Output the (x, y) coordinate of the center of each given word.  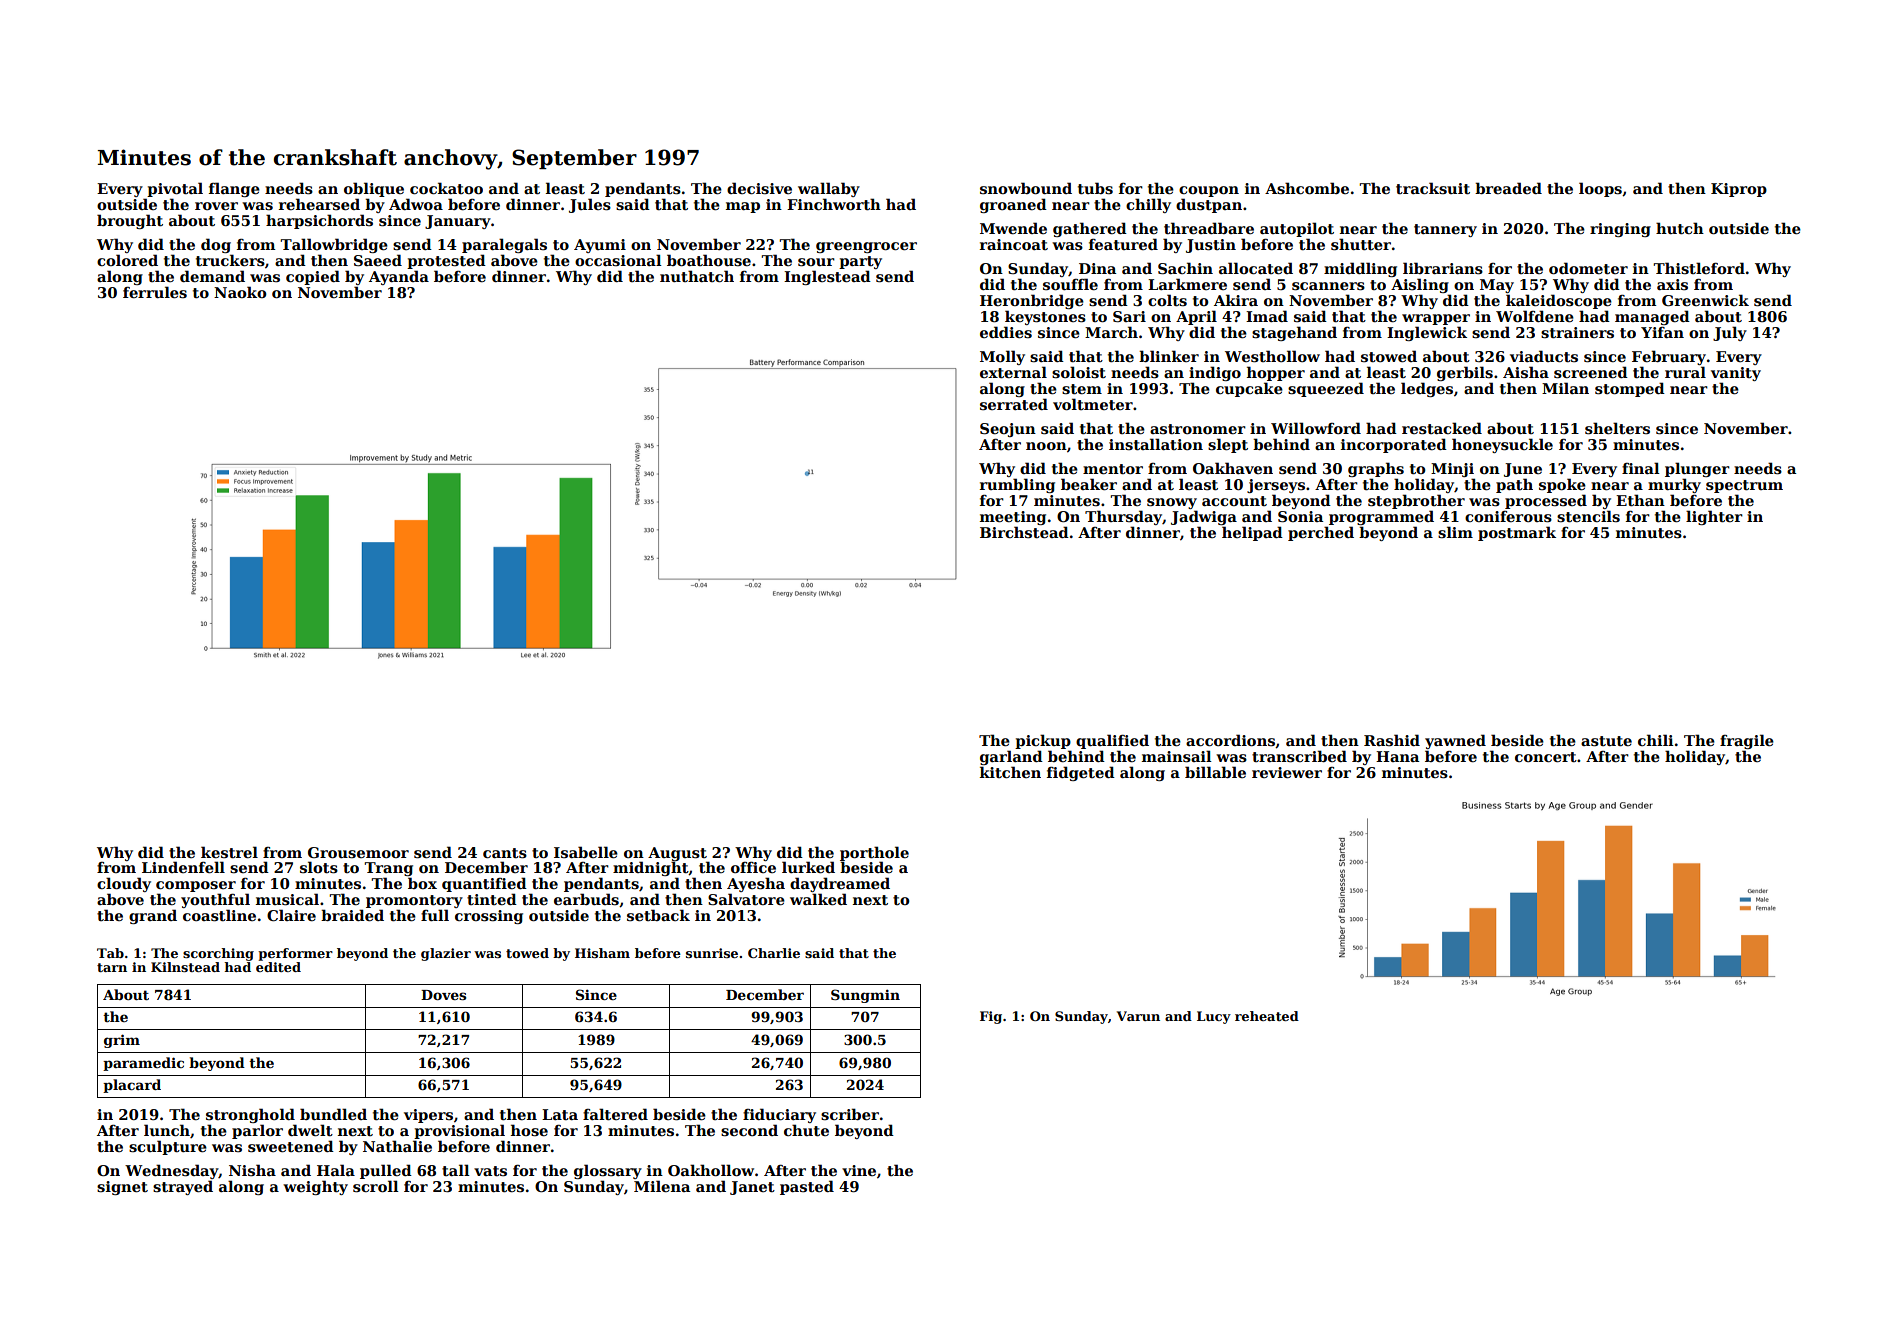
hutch (1680, 228)
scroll (376, 1186)
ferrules (155, 292)
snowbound (1026, 188)
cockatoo (446, 188)
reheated (1267, 1016)
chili (1656, 740)
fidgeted (1081, 773)
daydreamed (840, 885)
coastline (219, 916)
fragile (1747, 741)
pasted (807, 1187)
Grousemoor (358, 852)
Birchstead (1024, 532)
